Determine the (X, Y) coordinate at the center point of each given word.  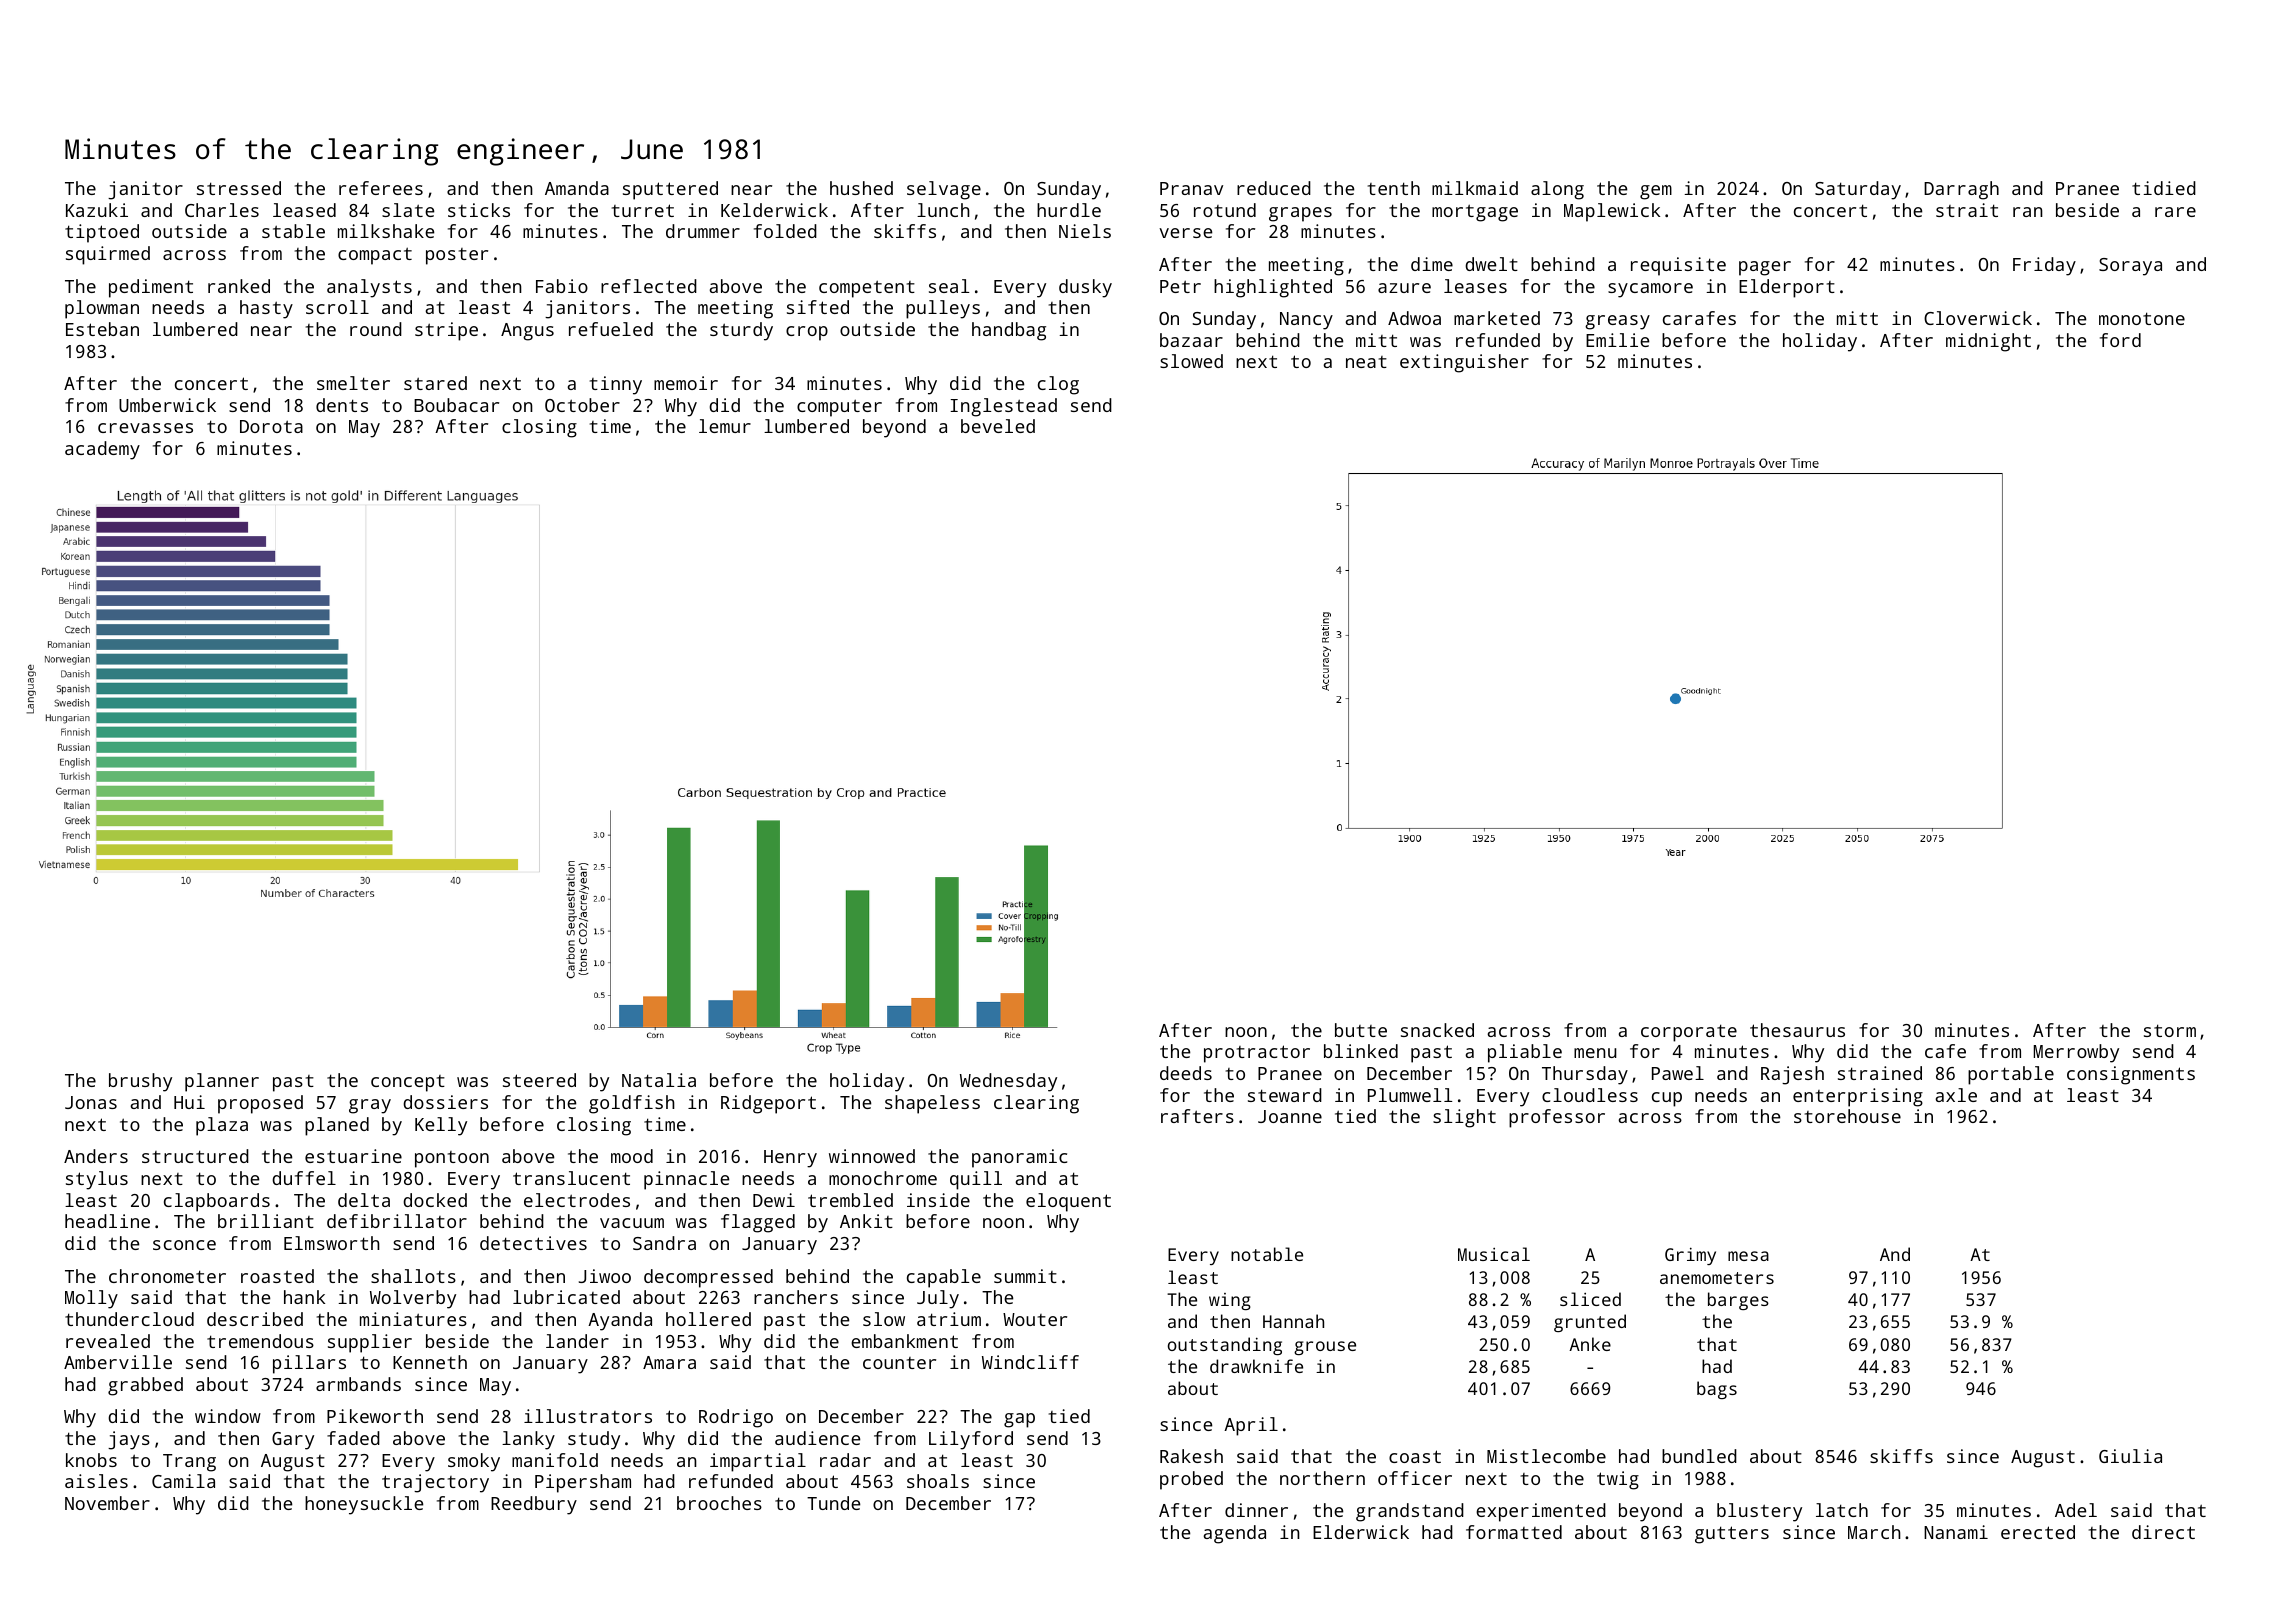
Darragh (1961, 190)
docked (435, 1200)
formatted (1514, 1532)
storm (2170, 1030)
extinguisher (1464, 363)
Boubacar (456, 405)
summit (1025, 1276)
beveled (998, 426)
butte (1361, 1030)
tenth (1394, 188)
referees (381, 188)
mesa (1748, 1256)
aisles (96, 1481)
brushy (140, 1082)
